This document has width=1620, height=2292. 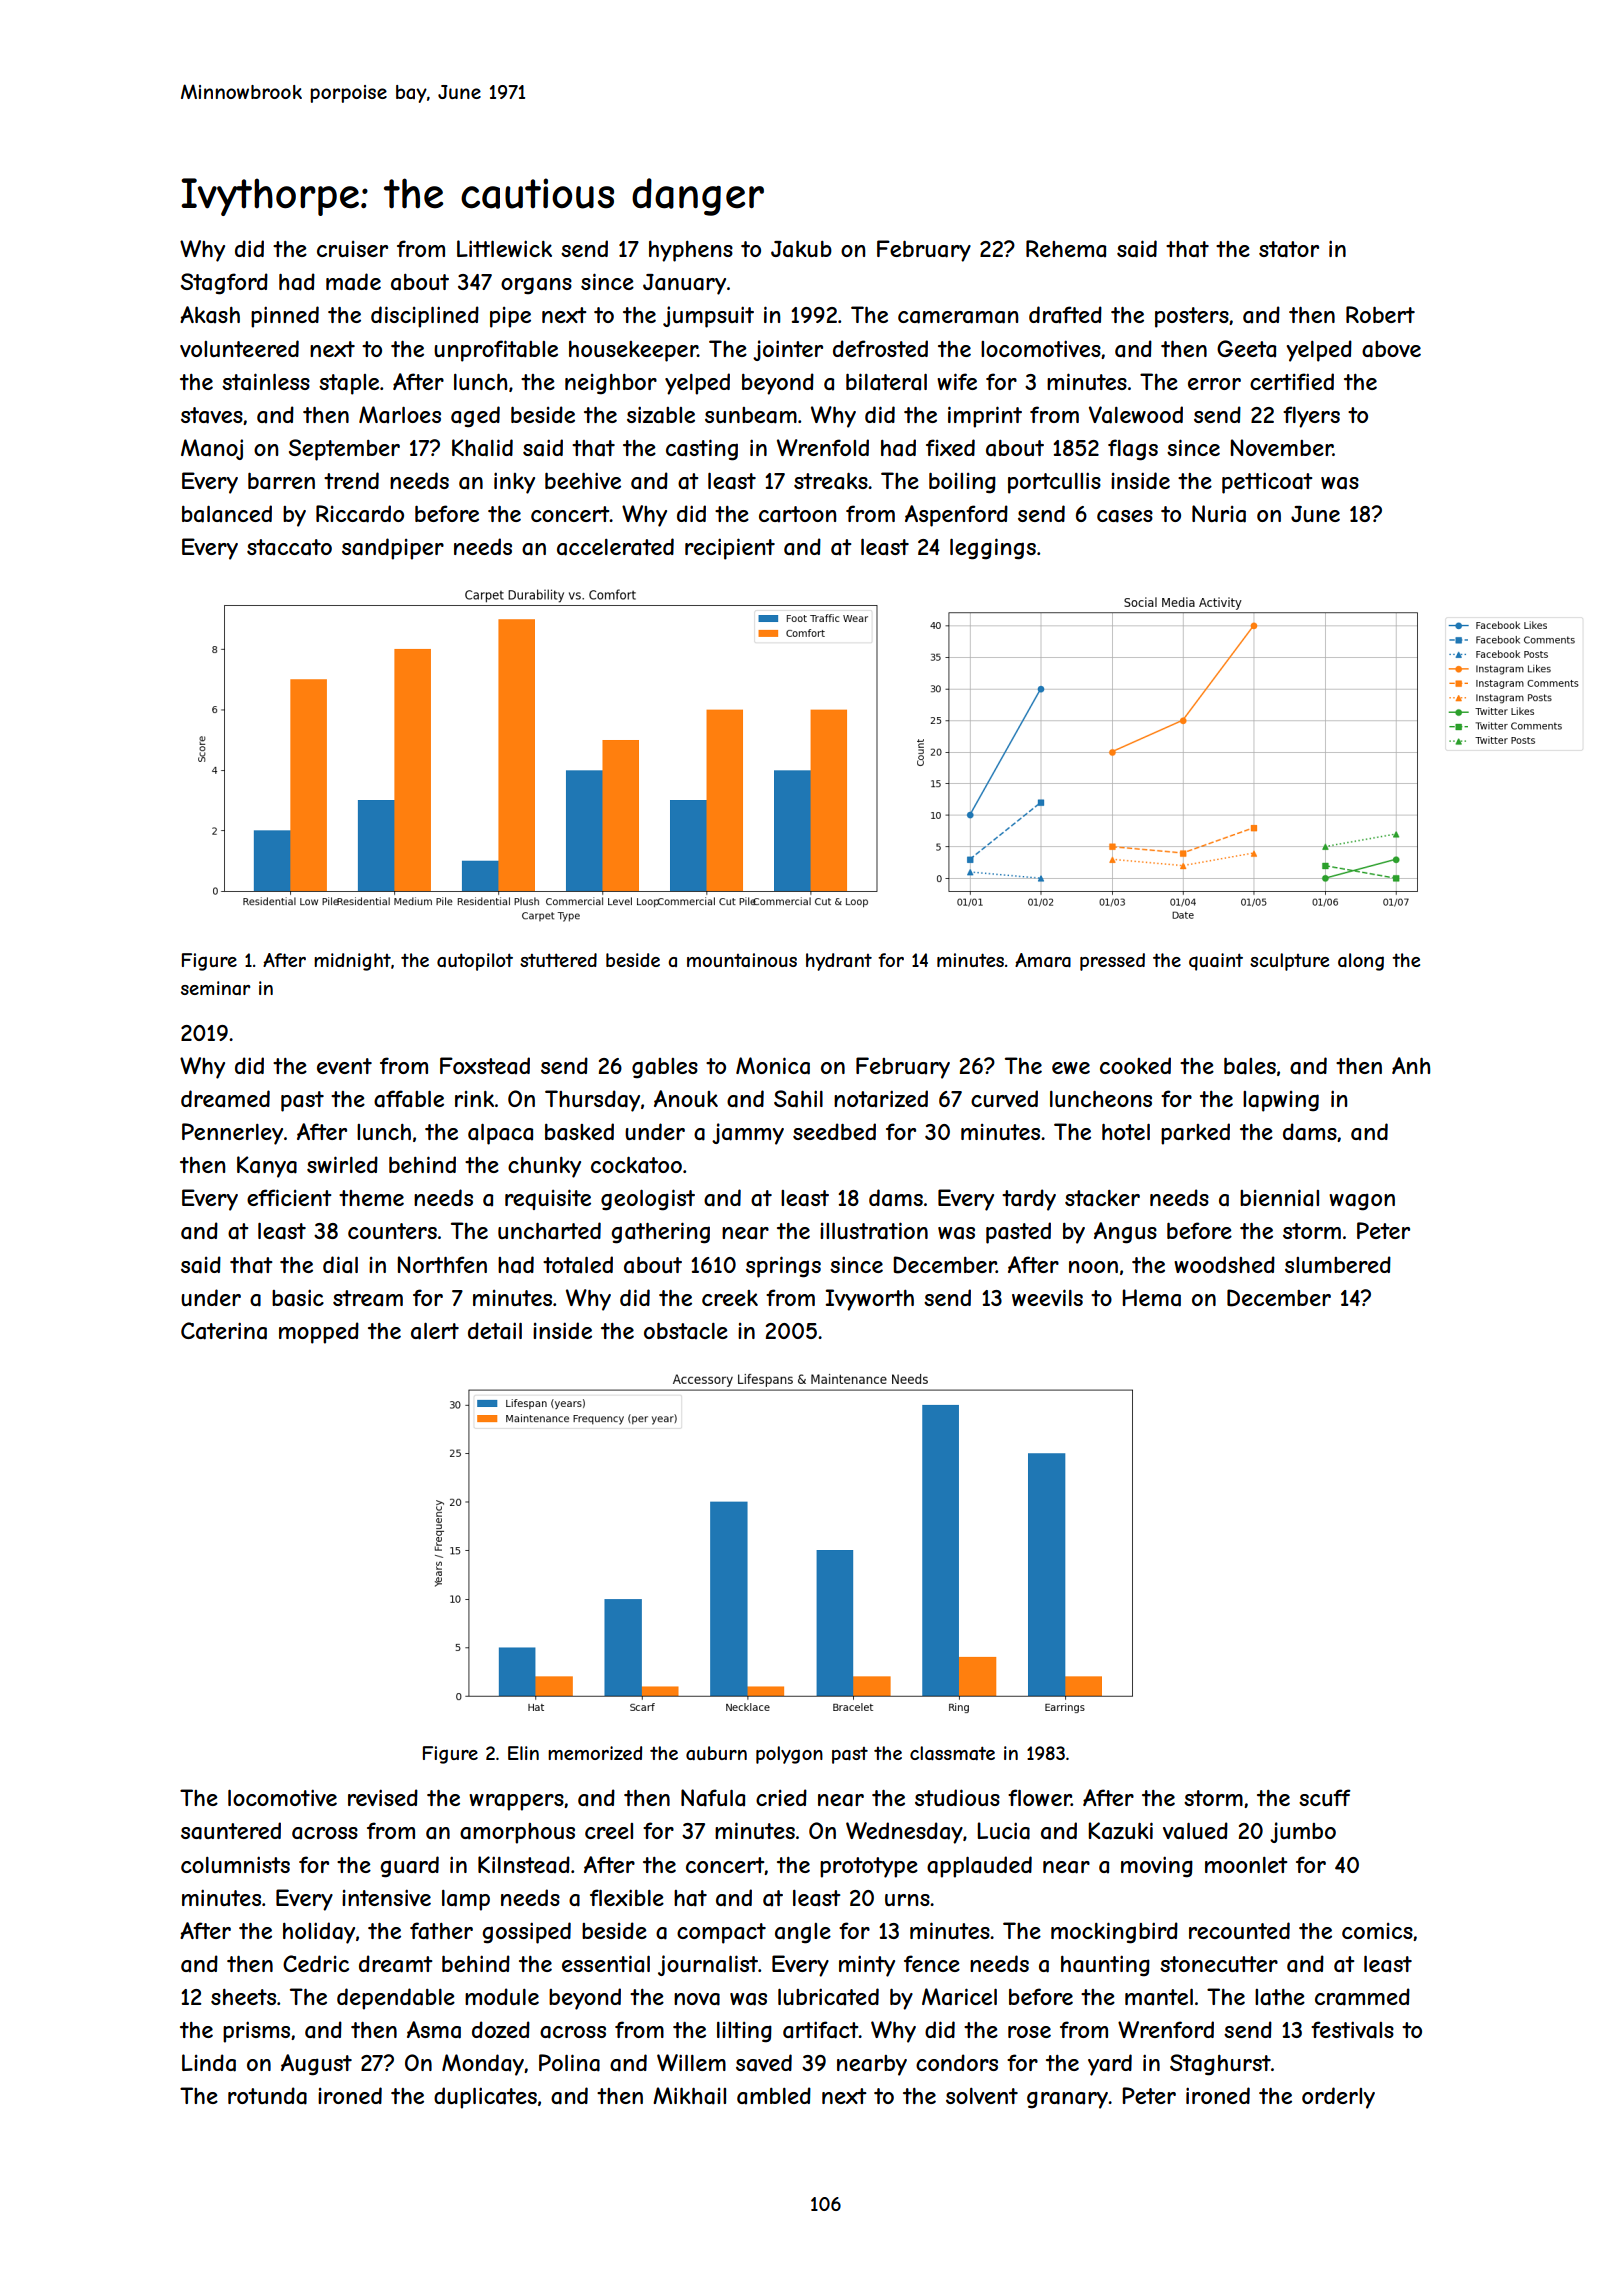 What do you see at coordinates (595, 1753) in the document?
I see `memorized` at bounding box center [595, 1753].
